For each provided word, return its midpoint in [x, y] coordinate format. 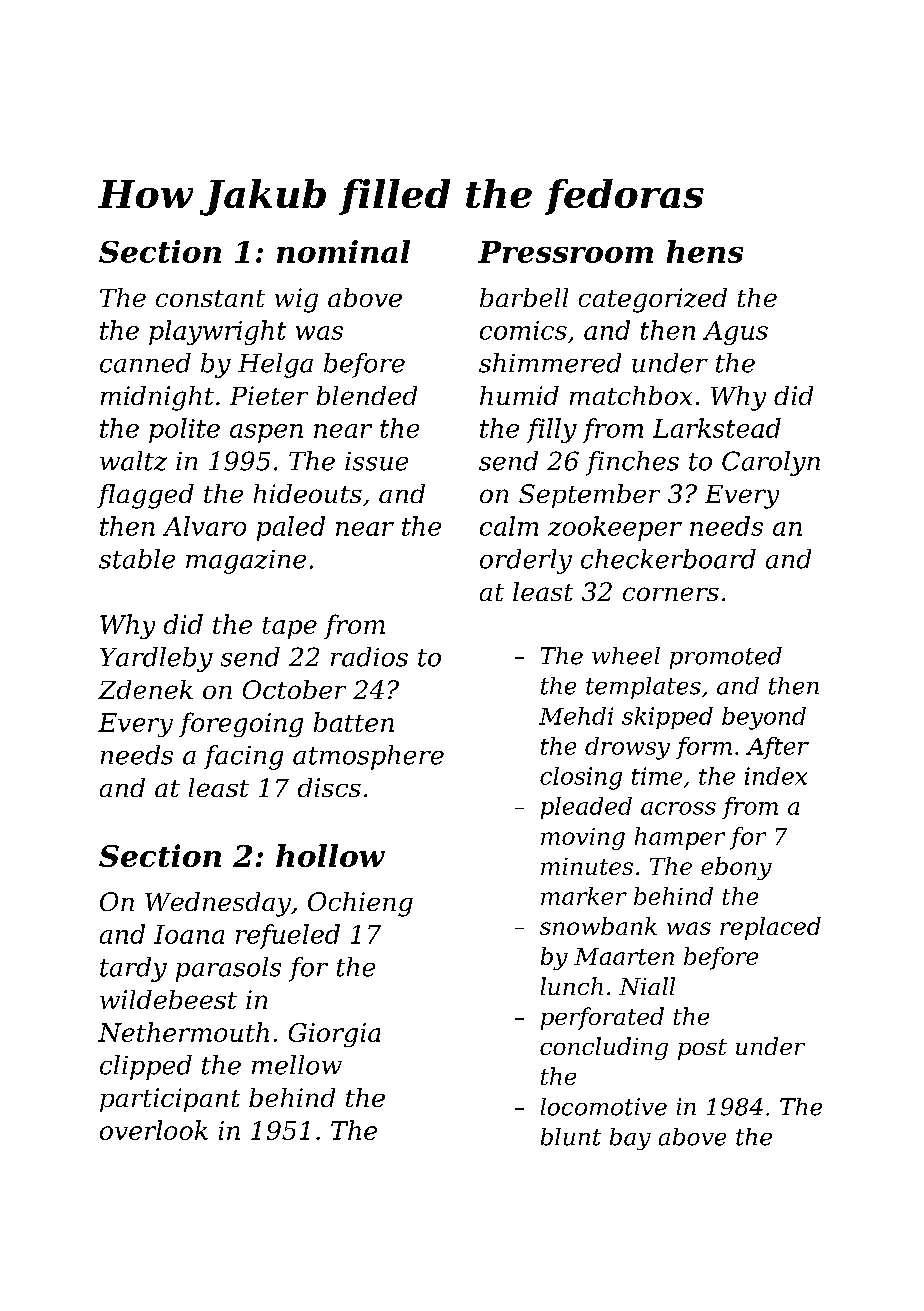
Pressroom [565, 252]
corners [671, 594]
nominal [343, 251]
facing [243, 757]
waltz [133, 461]
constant [210, 298]
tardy [133, 969]
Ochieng [360, 904]
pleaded [586, 808]
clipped [146, 1067]
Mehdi [576, 716]
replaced [770, 928]
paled [291, 528]
